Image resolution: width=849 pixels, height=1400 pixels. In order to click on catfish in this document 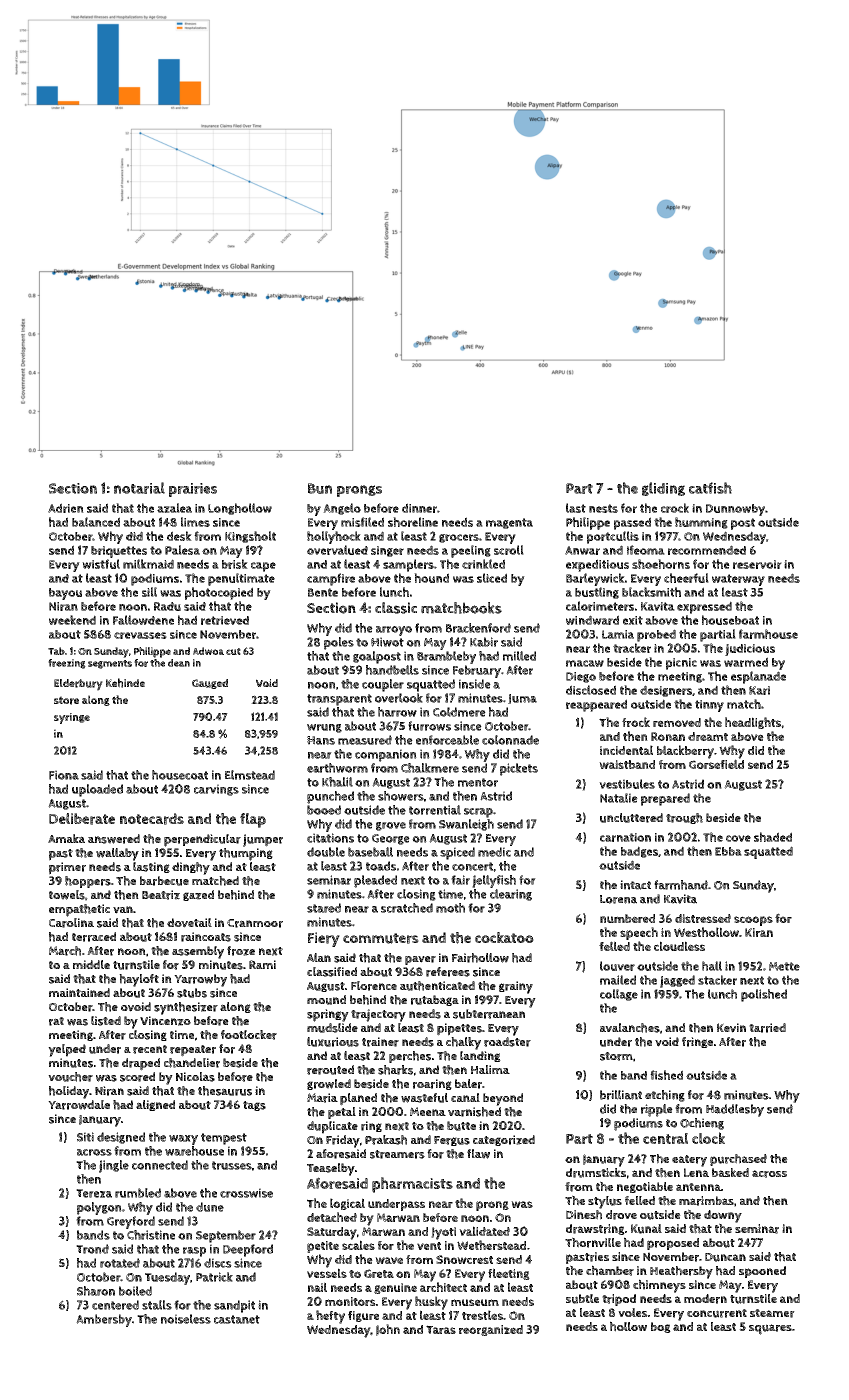, I will do `click(710, 488)`.
